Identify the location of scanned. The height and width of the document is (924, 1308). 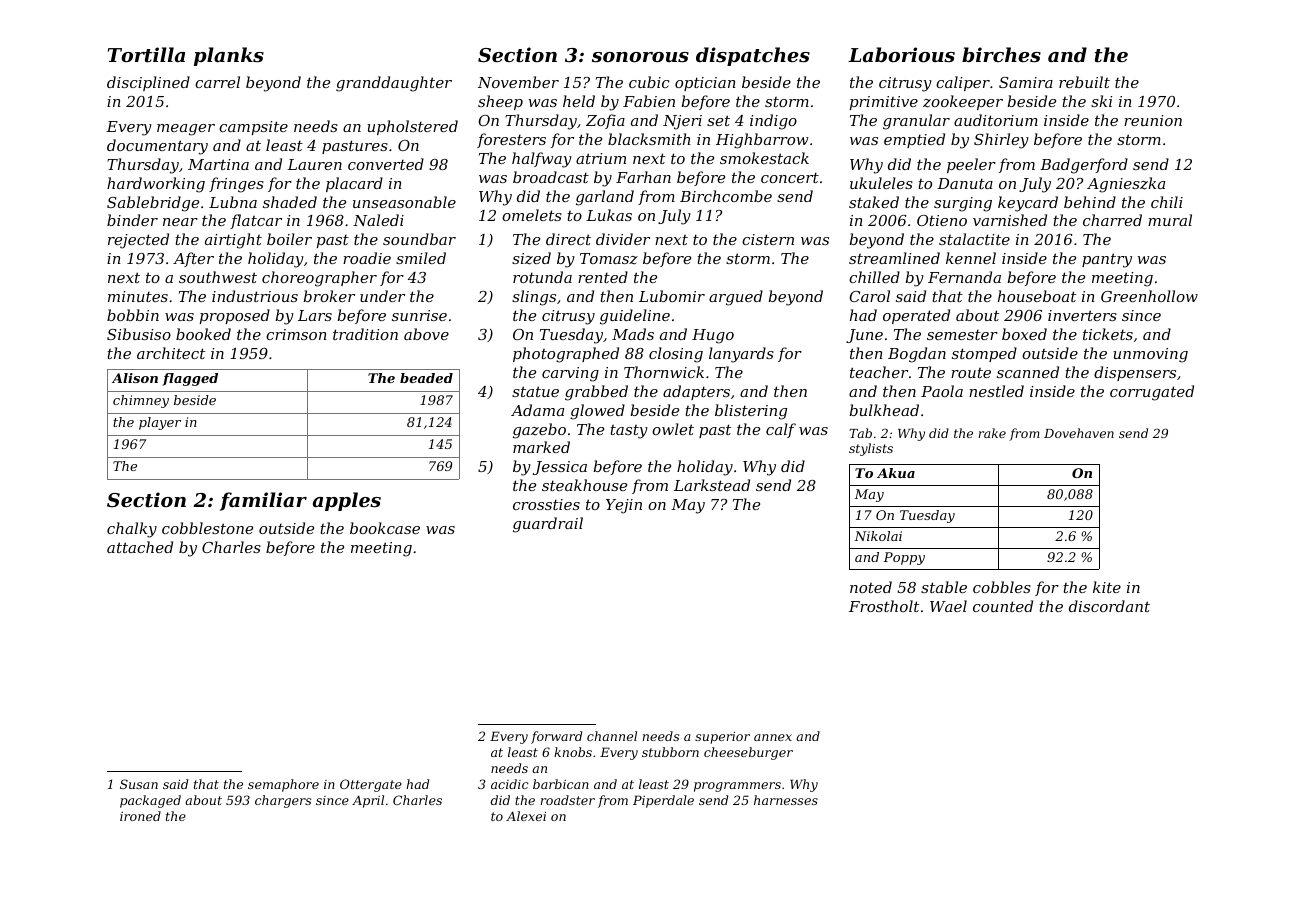
(1028, 372).
